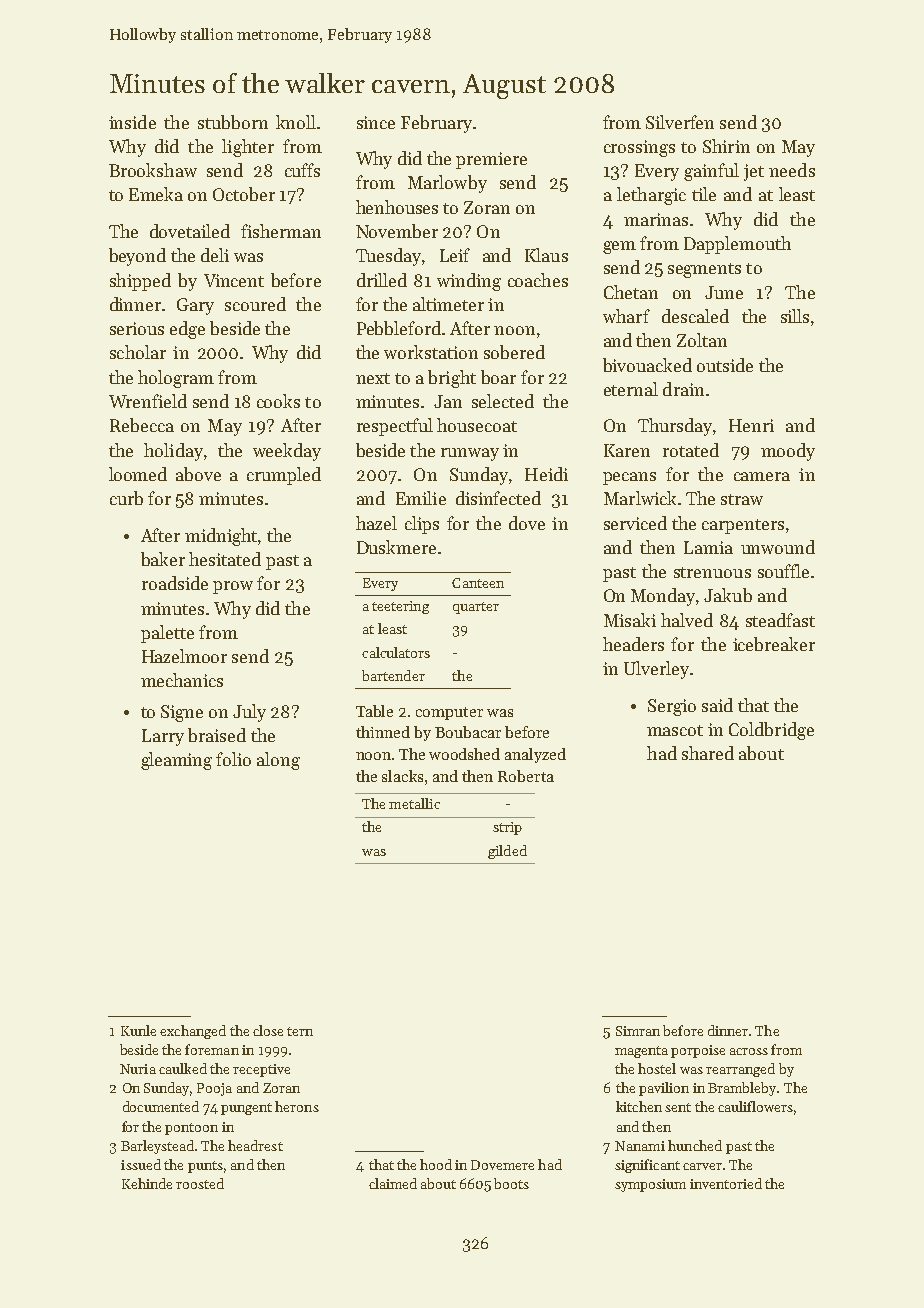 This screenshot has width=924, height=1308. What do you see at coordinates (507, 828) in the screenshot?
I see `strip` at bounding box center [507, 828].
